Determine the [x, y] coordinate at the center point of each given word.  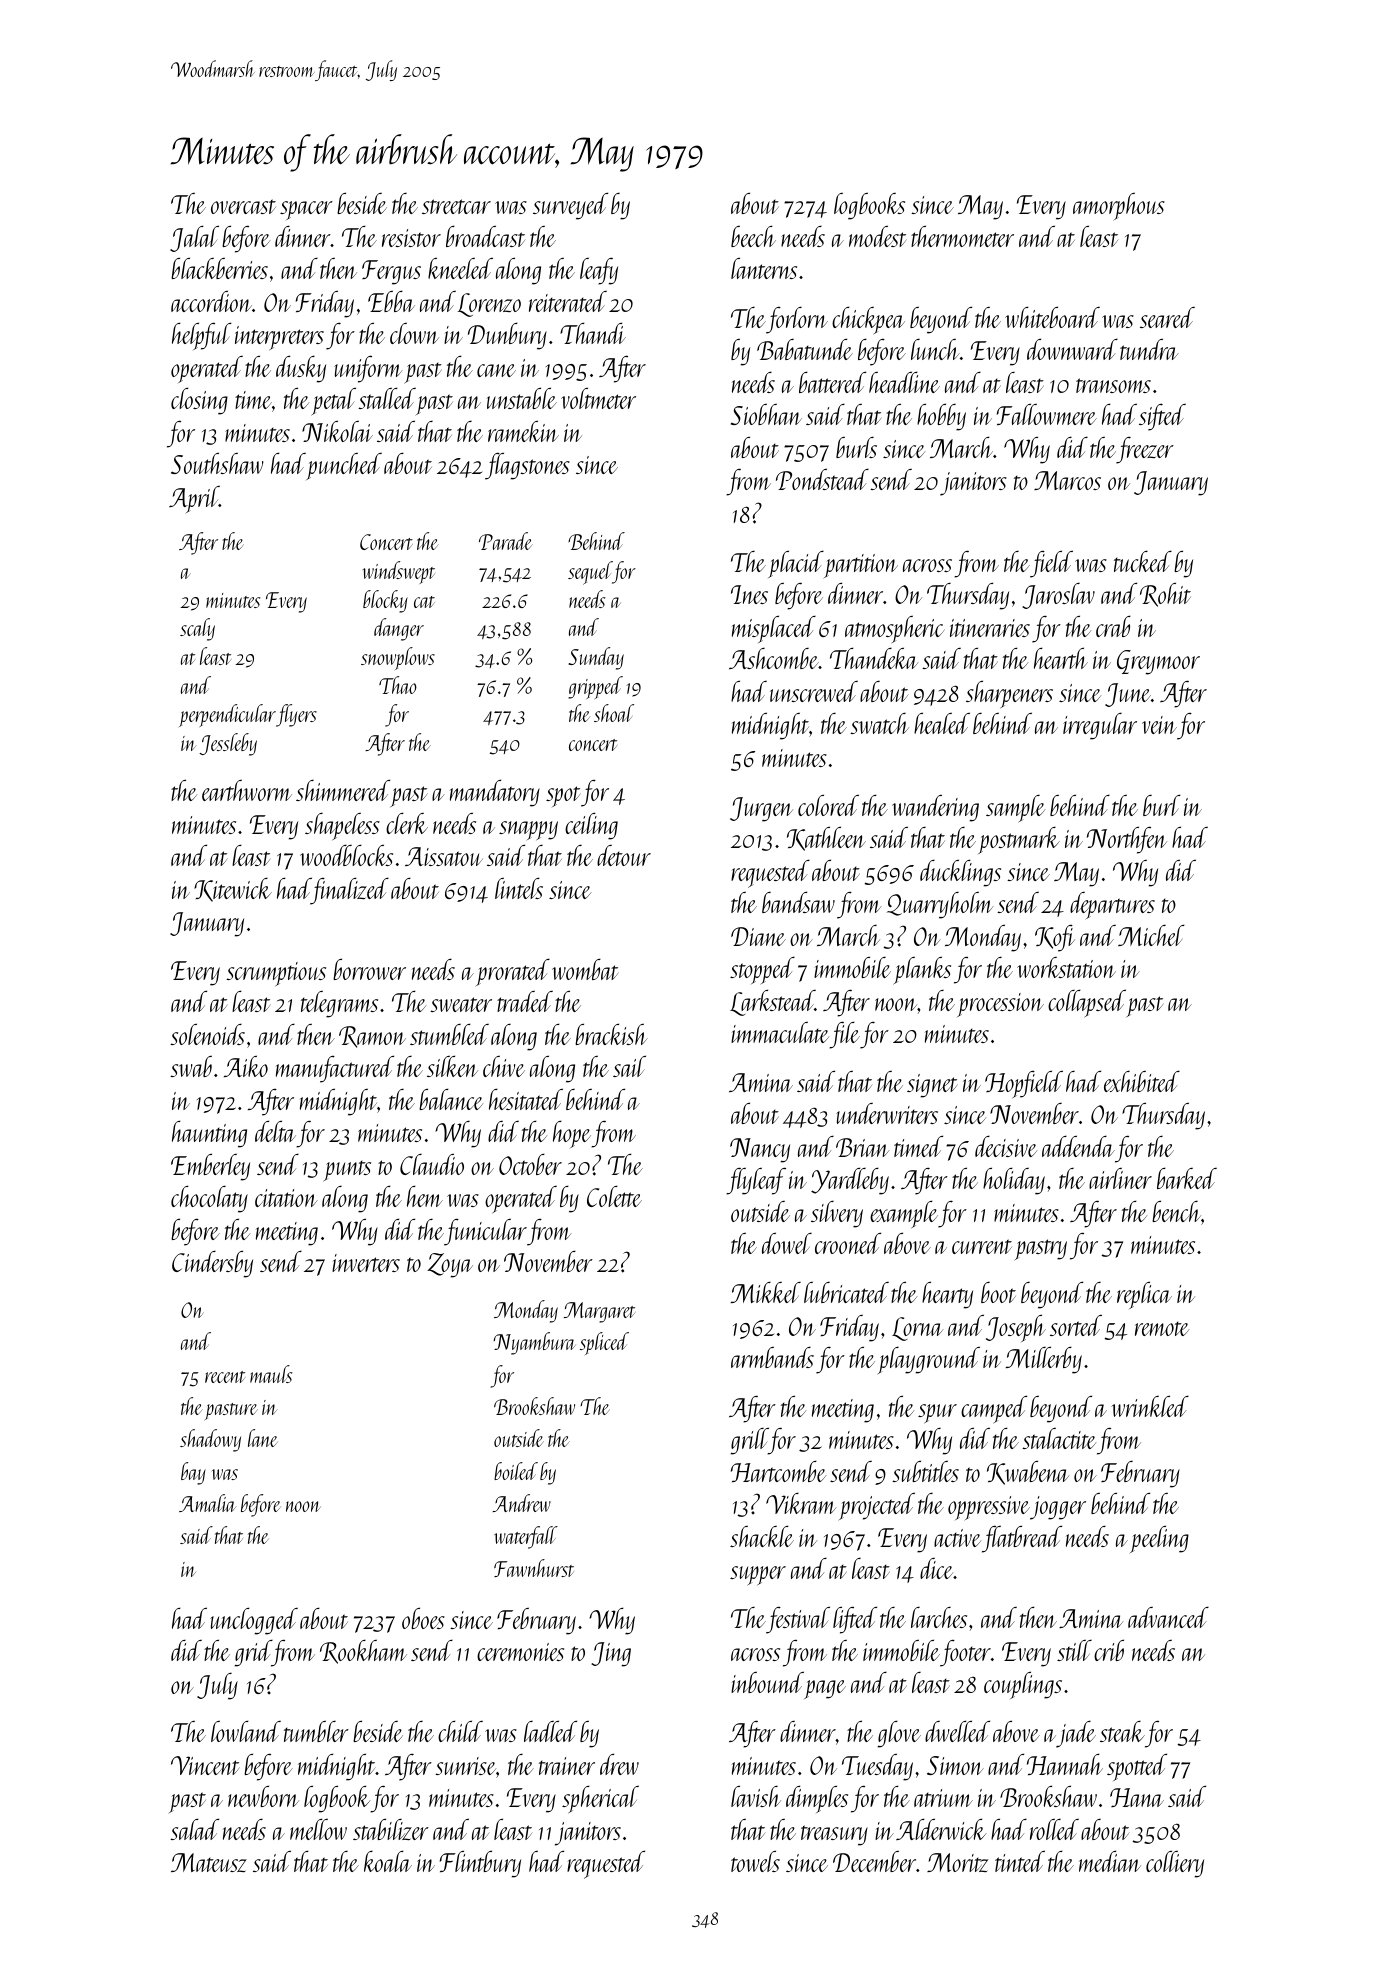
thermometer [962, 236]
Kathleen [826, 839]
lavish [756, 1796]
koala [388, 1861]
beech [753, 236]
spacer [306, 210]
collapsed [1087, 1003]
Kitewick [233, 890]
